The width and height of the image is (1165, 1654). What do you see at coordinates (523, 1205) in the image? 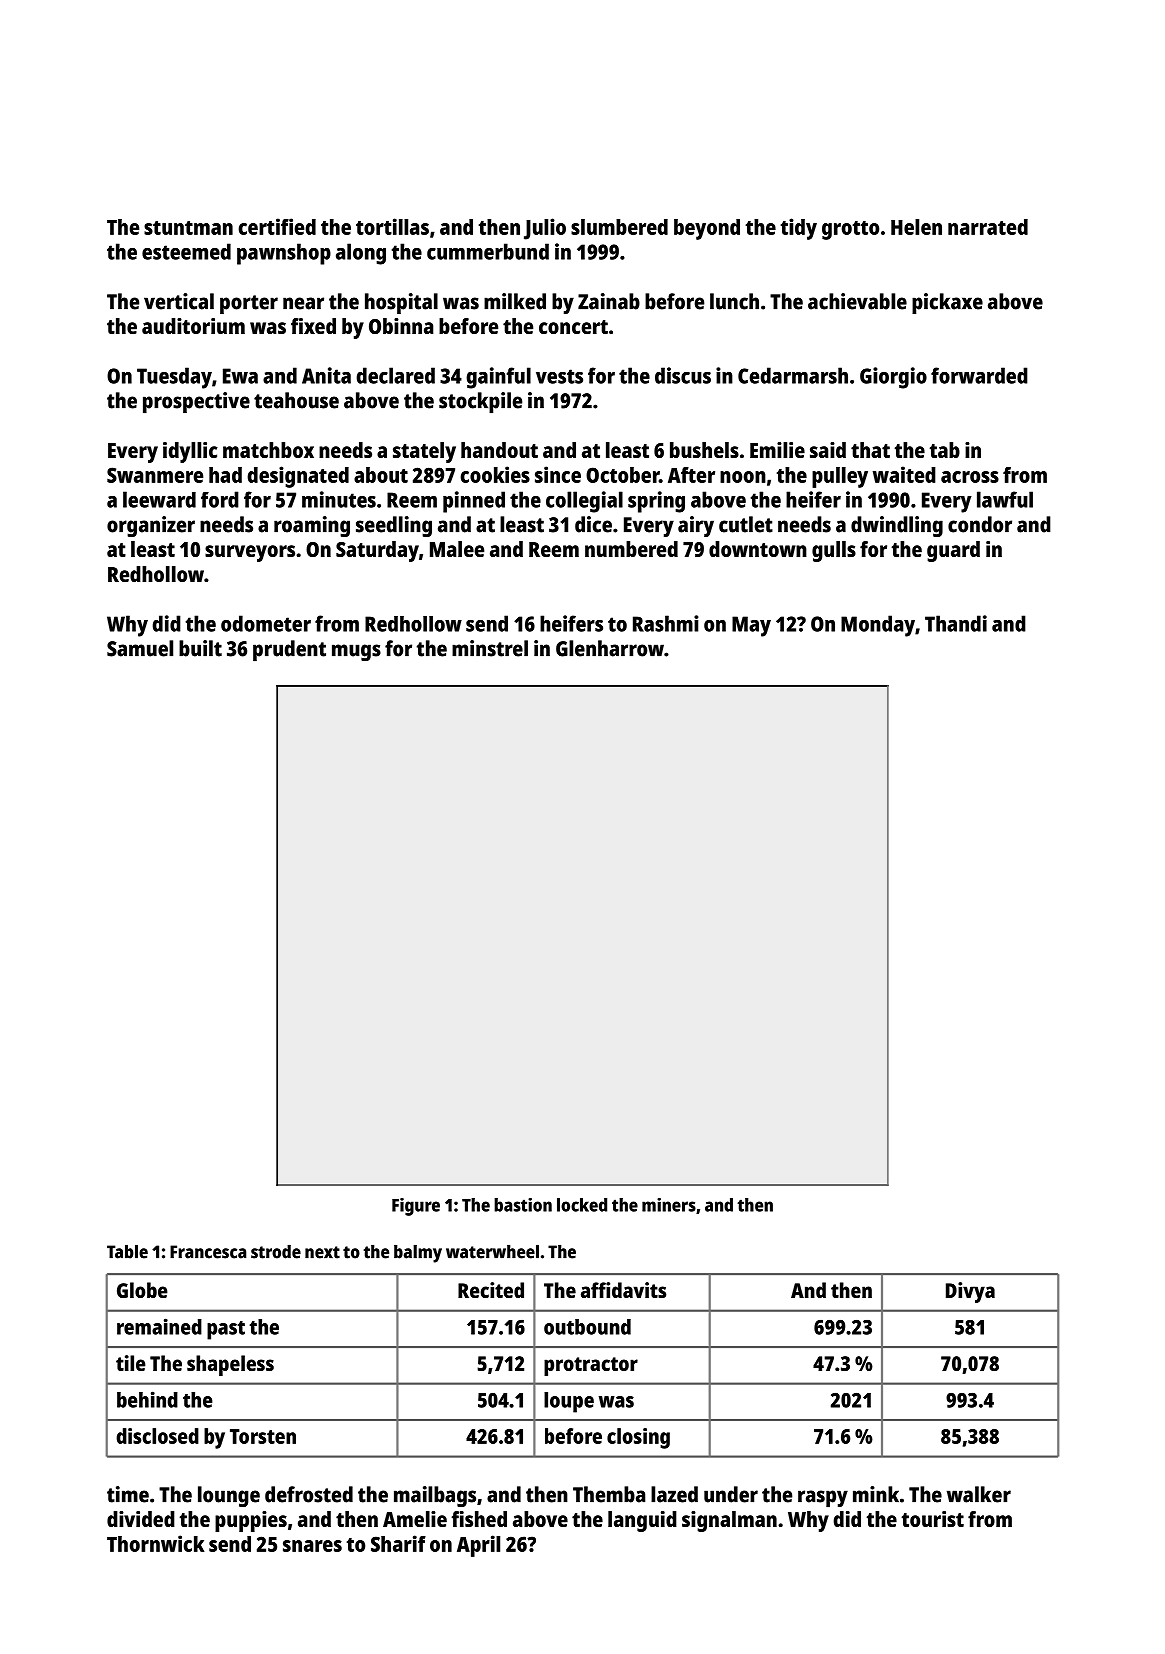
I see `bastion` at bounding box center [523, 1205].
